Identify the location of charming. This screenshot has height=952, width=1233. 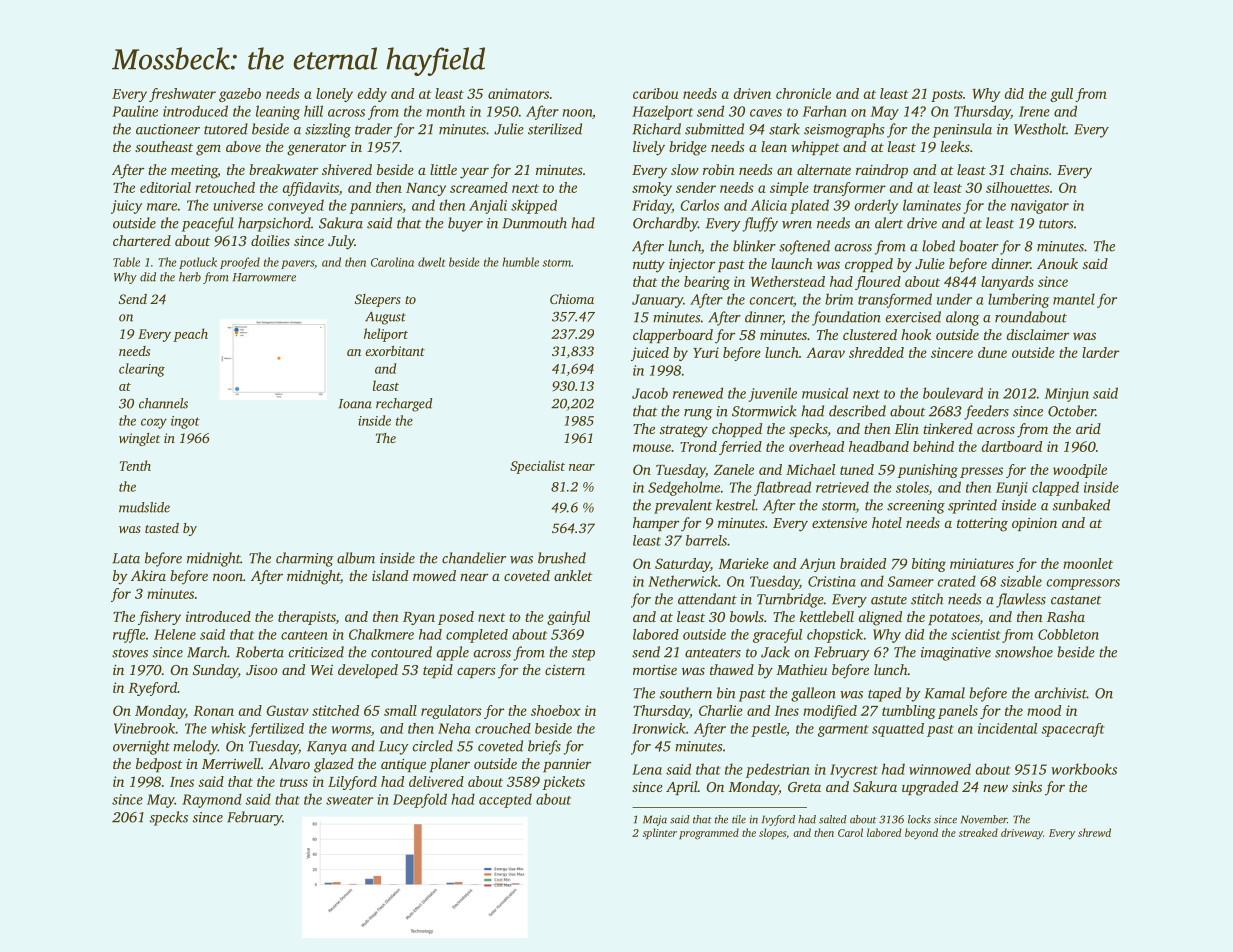
(305, 559).
